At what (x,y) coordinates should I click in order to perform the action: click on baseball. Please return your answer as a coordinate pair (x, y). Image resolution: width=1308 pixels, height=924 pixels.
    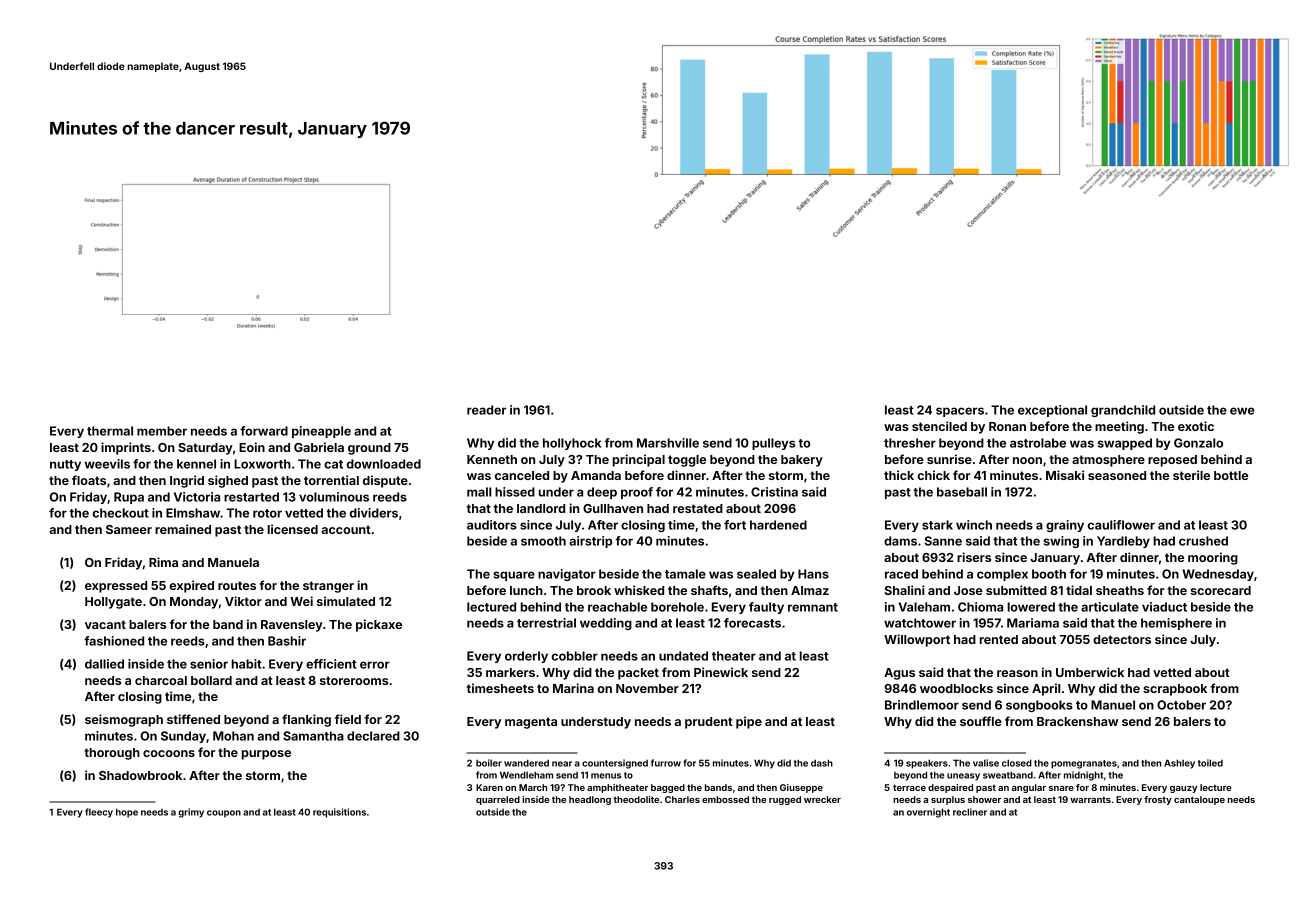
    Looking at the image, I should click on (962, 492).
